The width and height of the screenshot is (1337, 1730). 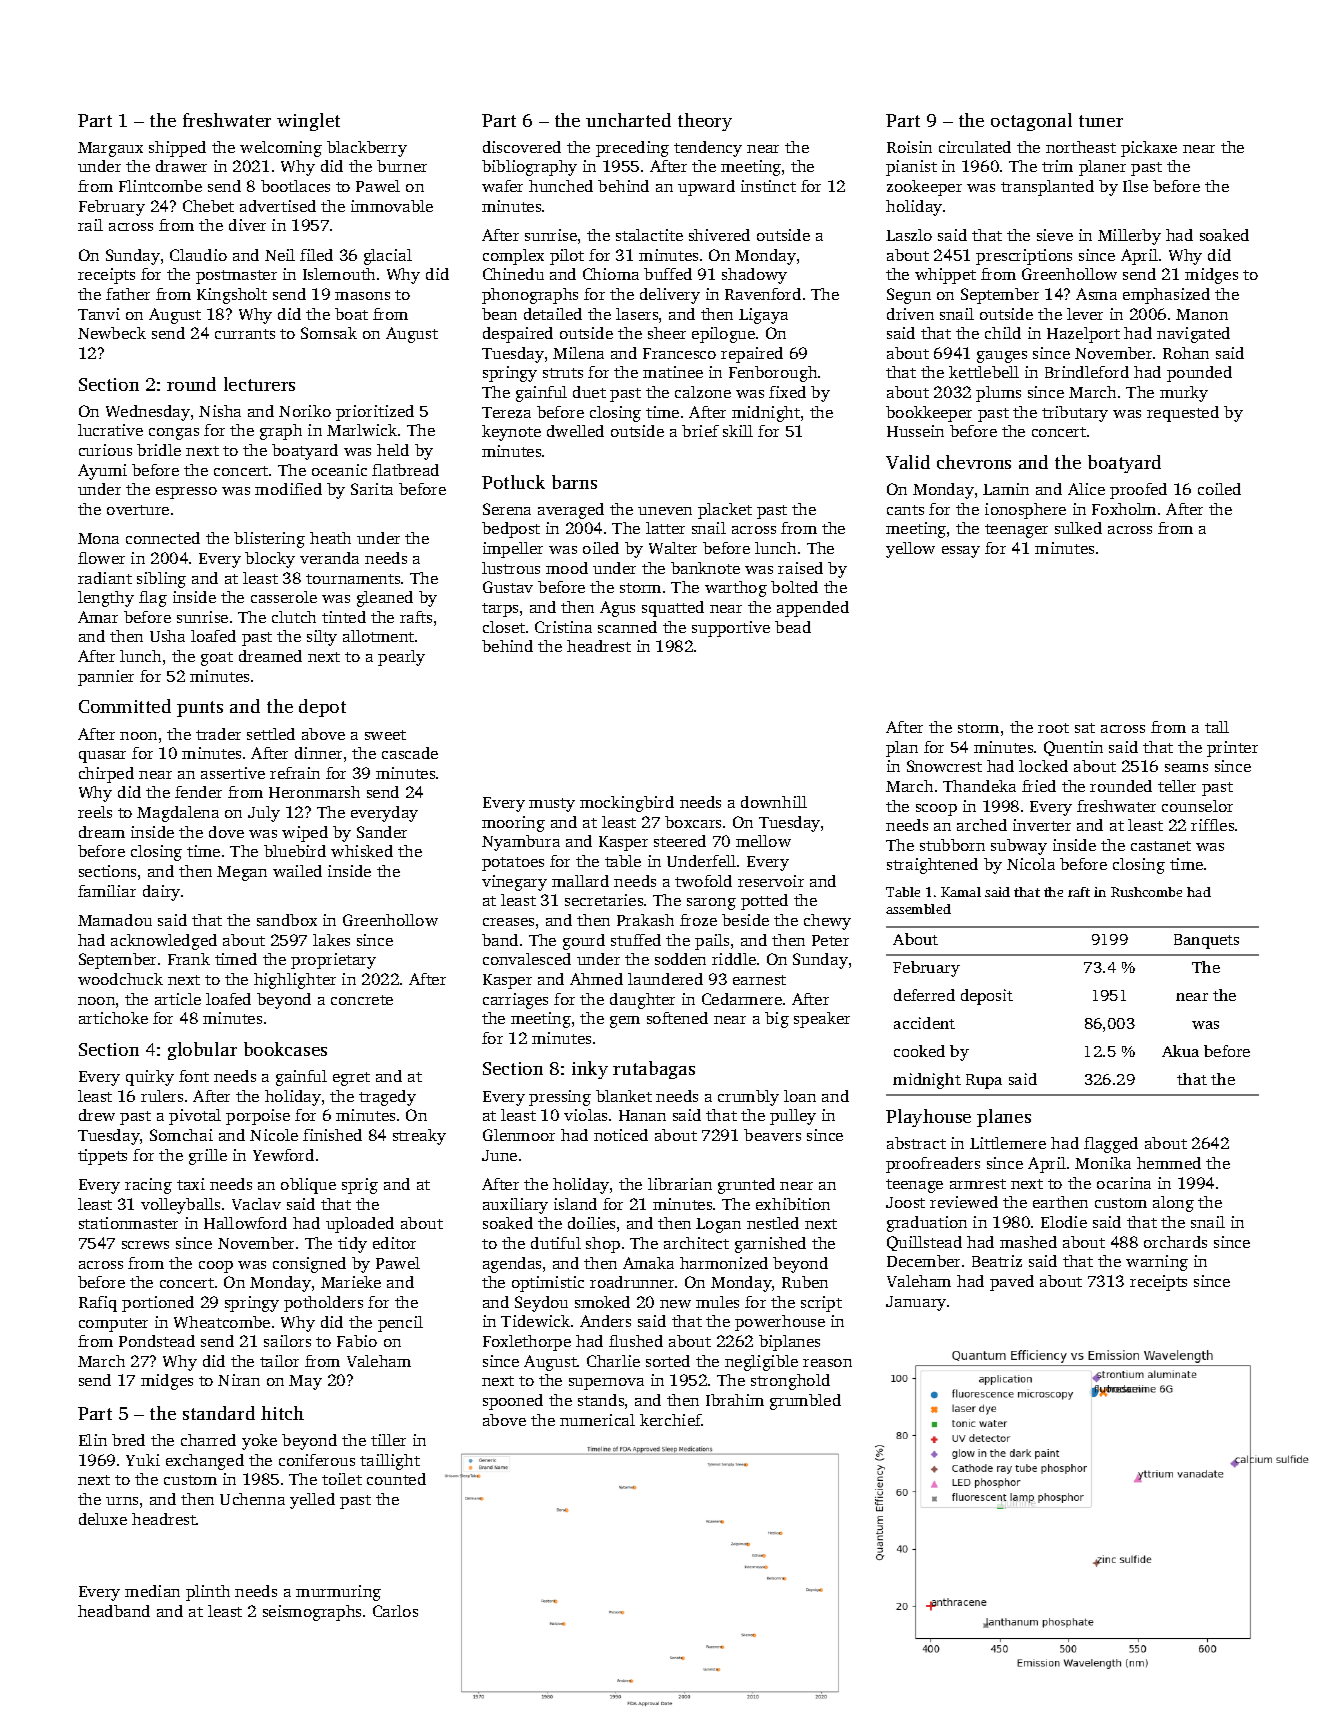 What do you see at coordinates (152, 1591) in the screenshot?
I see `median` at bounding box center [152, 1591].
